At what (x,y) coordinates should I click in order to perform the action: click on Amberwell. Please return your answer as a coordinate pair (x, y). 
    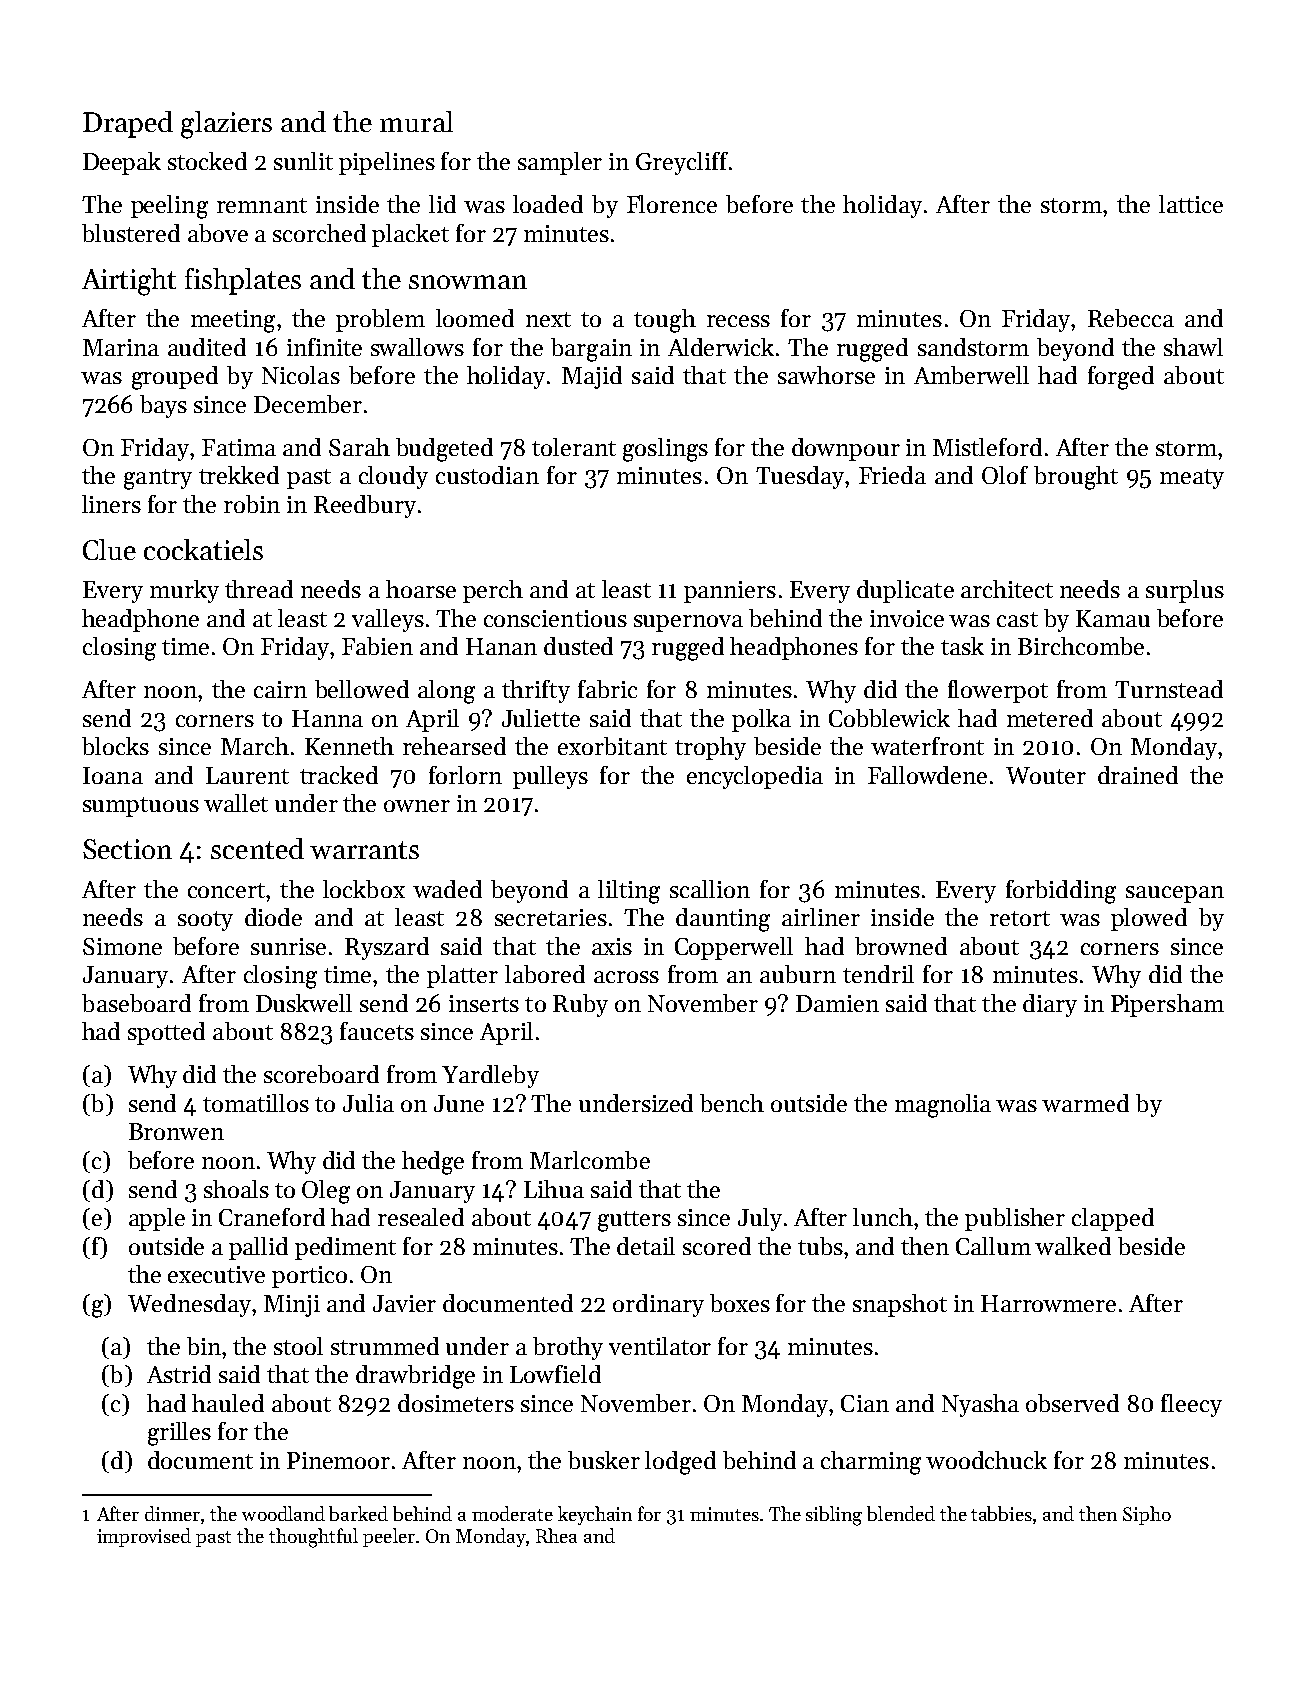
    Looking at the image, I should click on (971, 375).
